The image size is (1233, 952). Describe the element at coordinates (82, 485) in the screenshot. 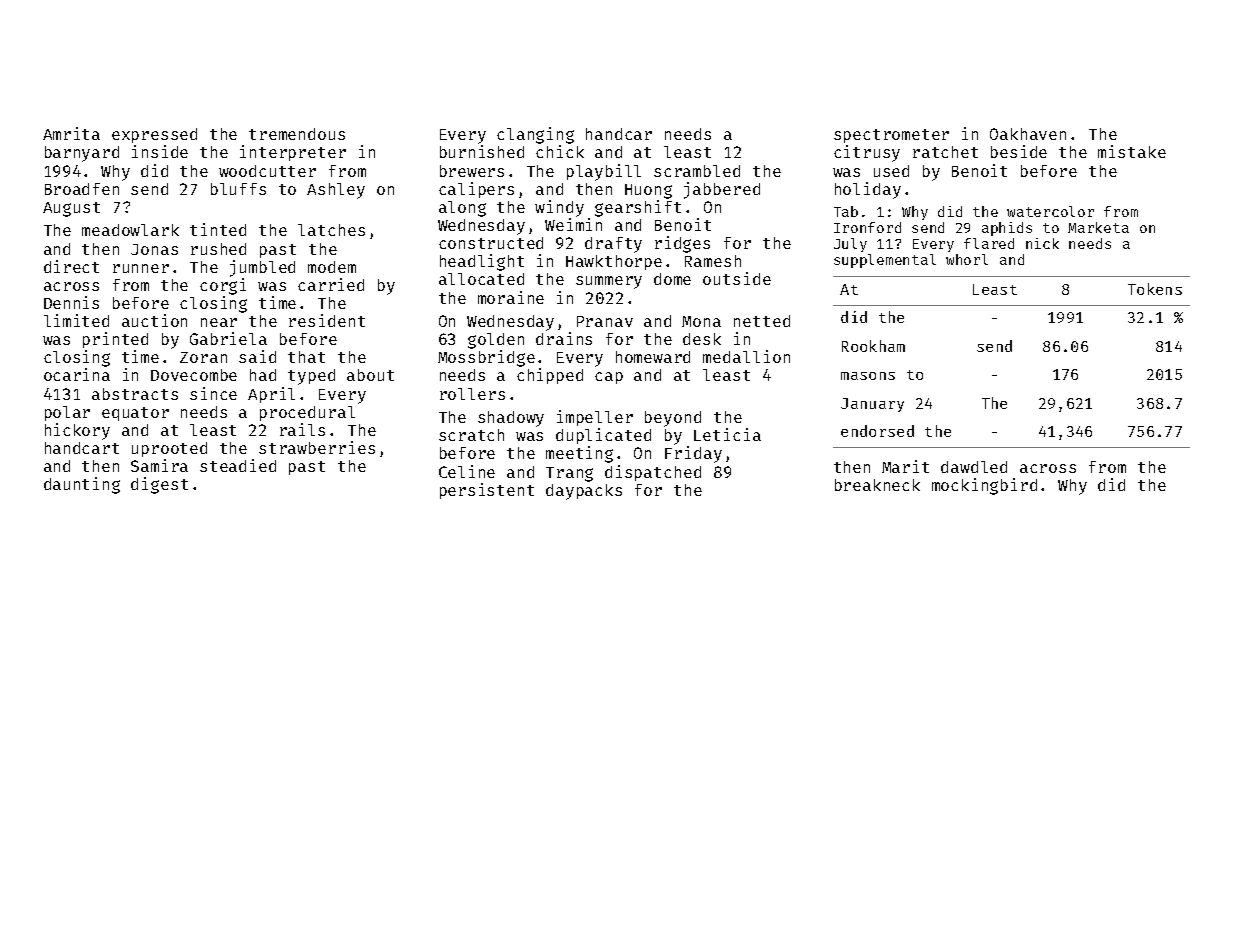

I see `daunting` at that location.
